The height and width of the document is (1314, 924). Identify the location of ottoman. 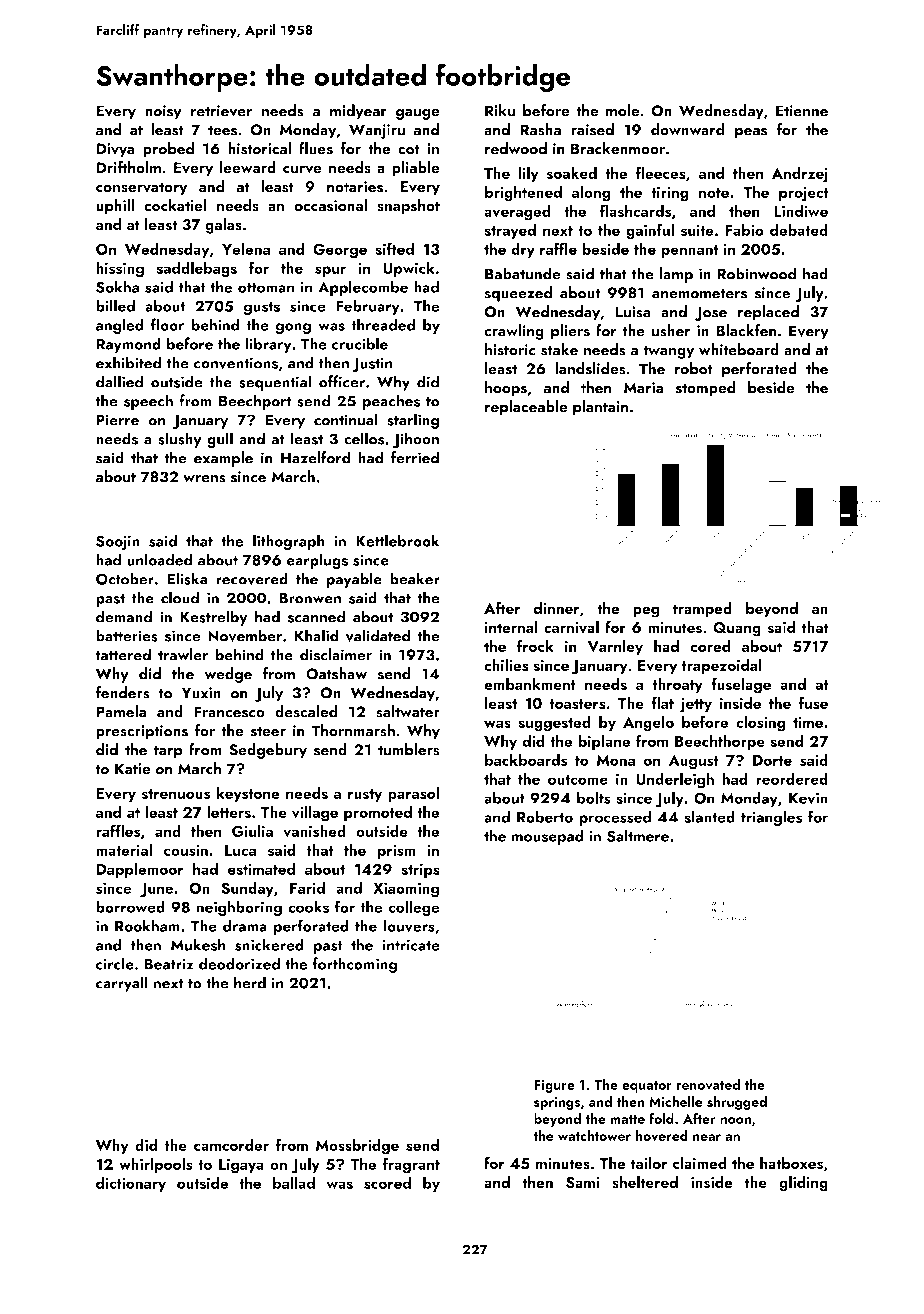
(266, 288).
